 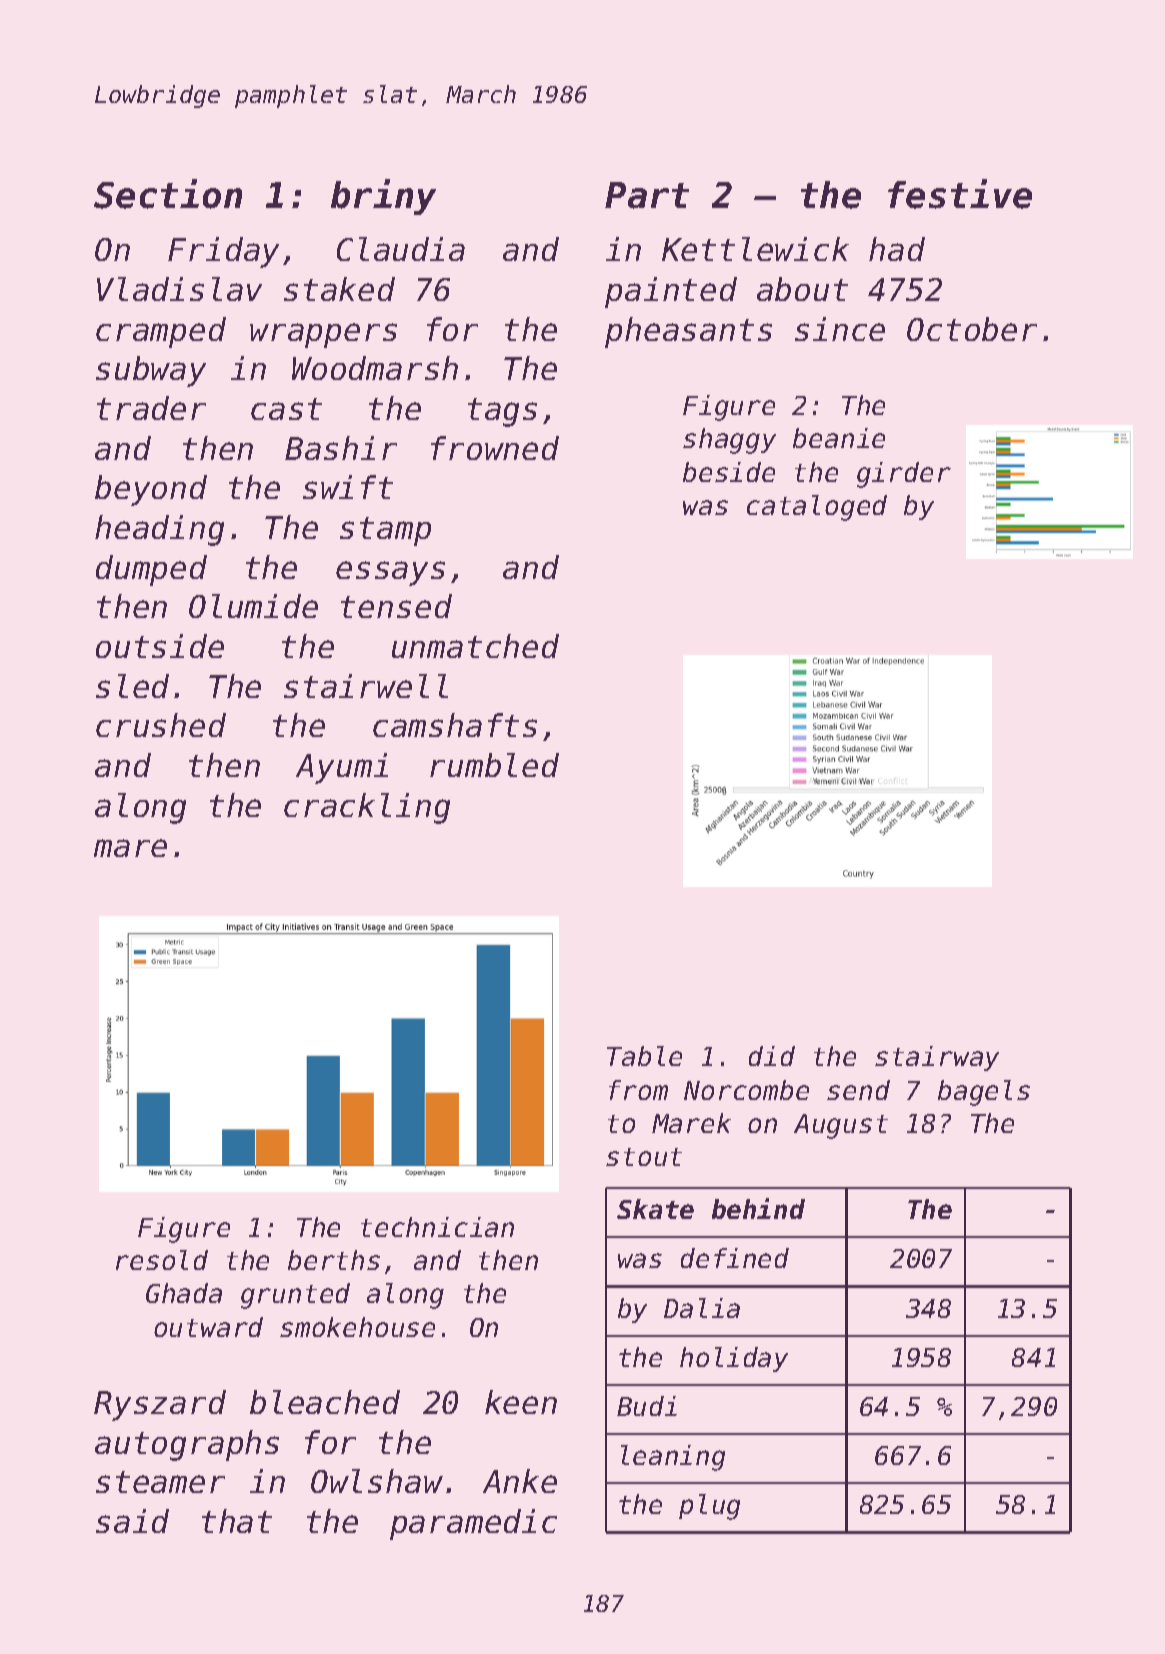 What do you see at coordinates (151, 490) in the image?
I see `beyond` at bounding box center [151, 490].
